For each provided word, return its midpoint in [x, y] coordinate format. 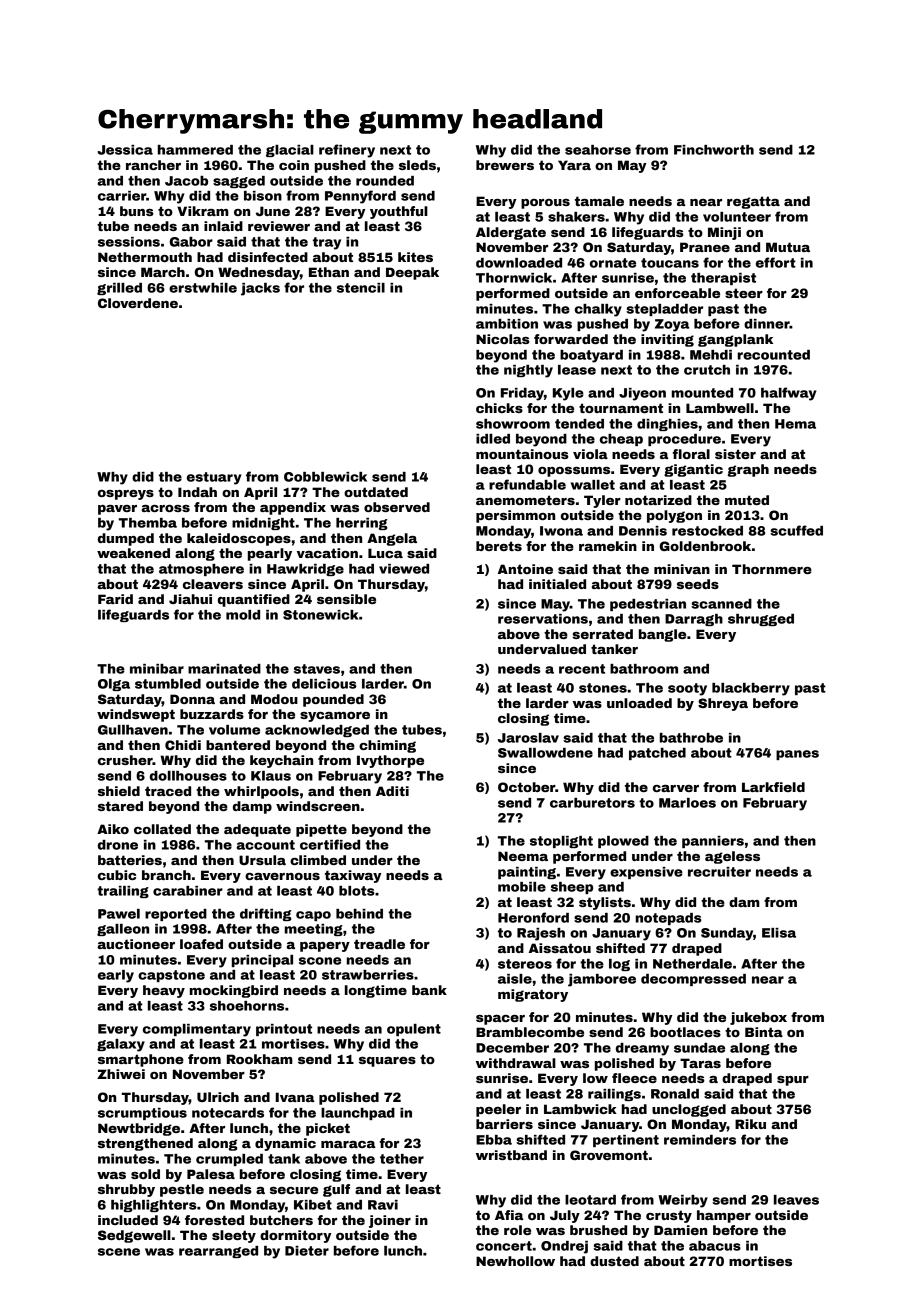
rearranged [218, 1252]
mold [243, 615]
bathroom [644, 669]
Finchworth [714, 150]
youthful [399, 212]
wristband [511, 1155]
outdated [376, 492]
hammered [195, 150]
